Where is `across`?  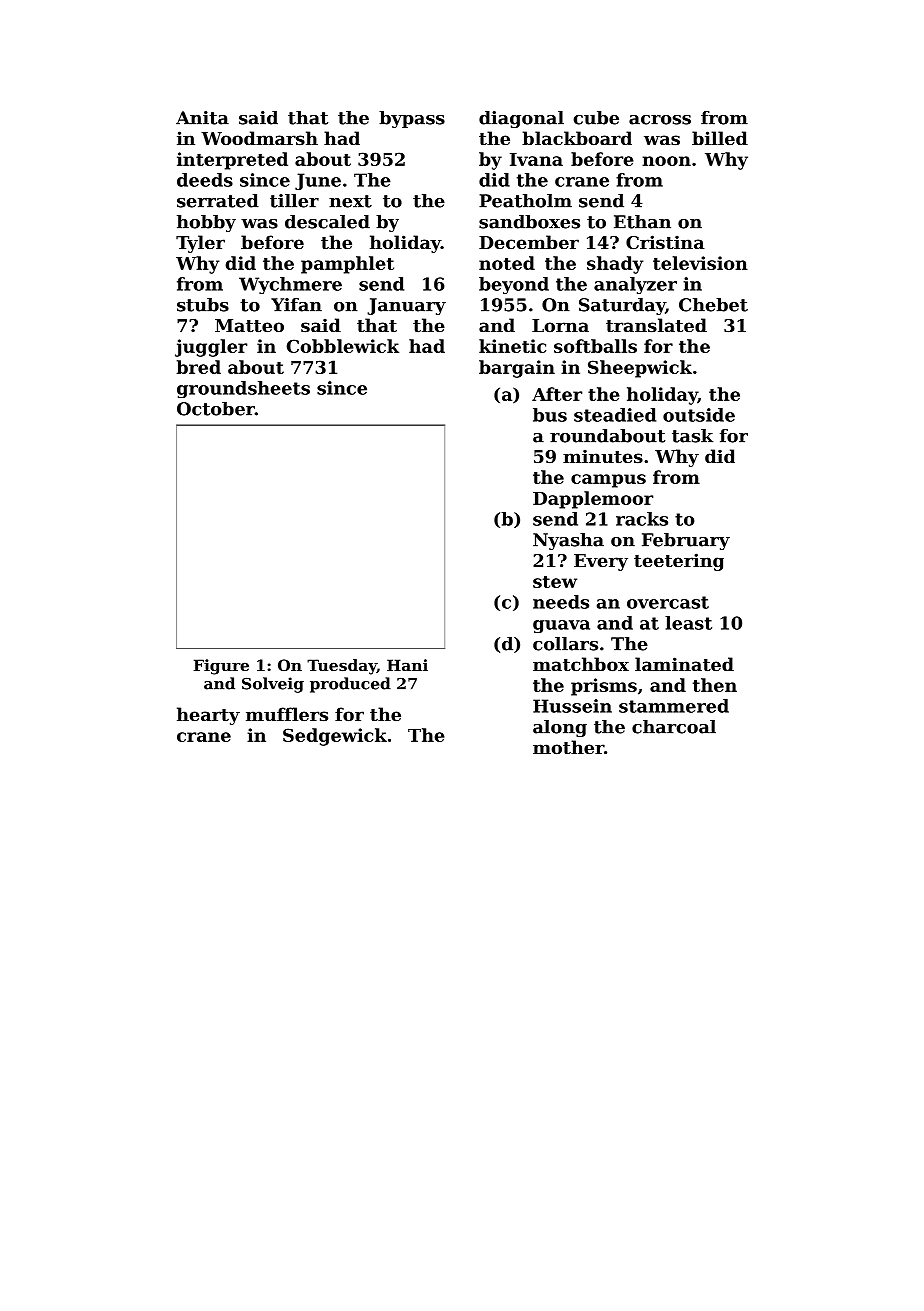 across is located at coordinates (660, 120).
